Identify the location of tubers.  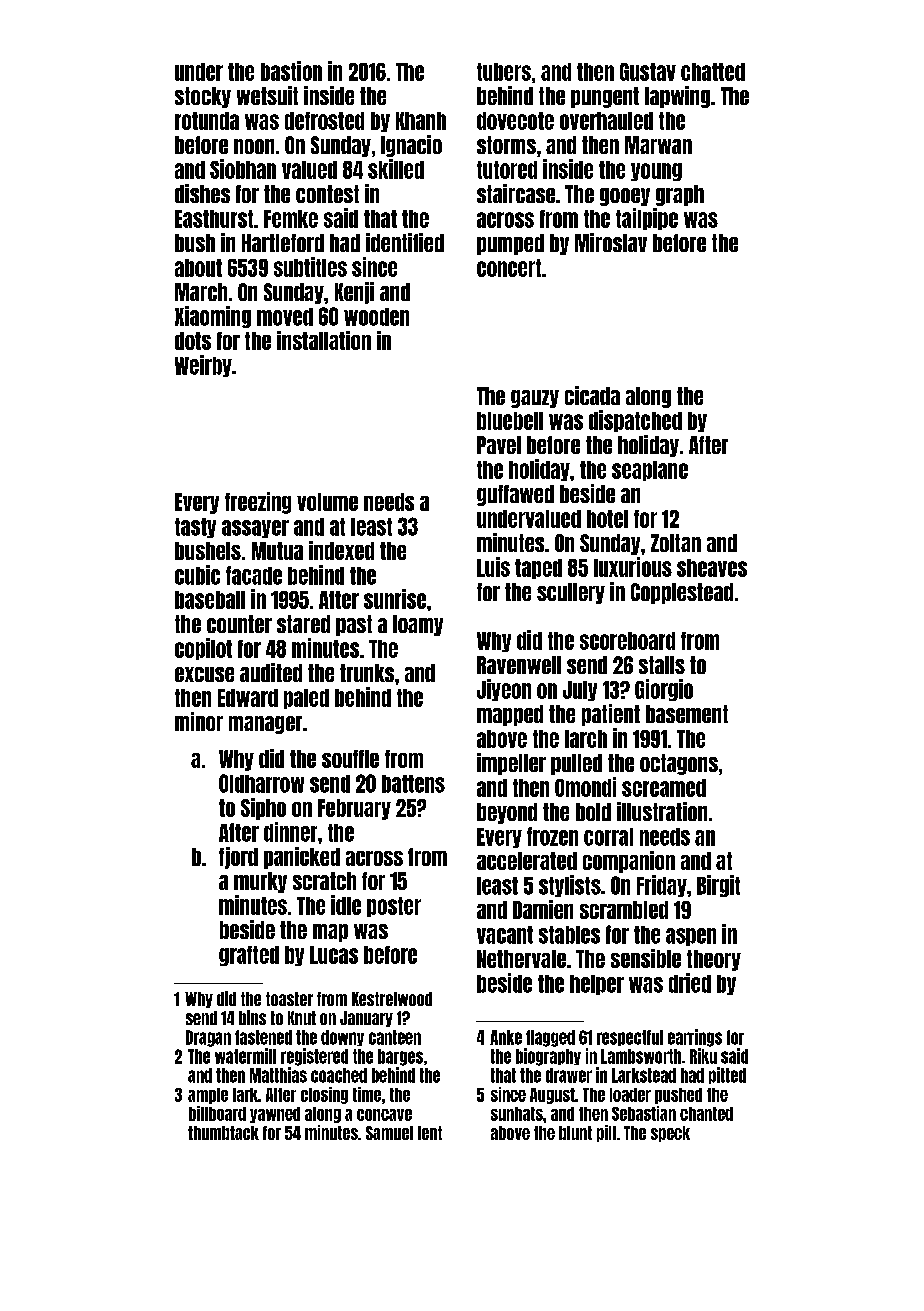
(504, 72).
